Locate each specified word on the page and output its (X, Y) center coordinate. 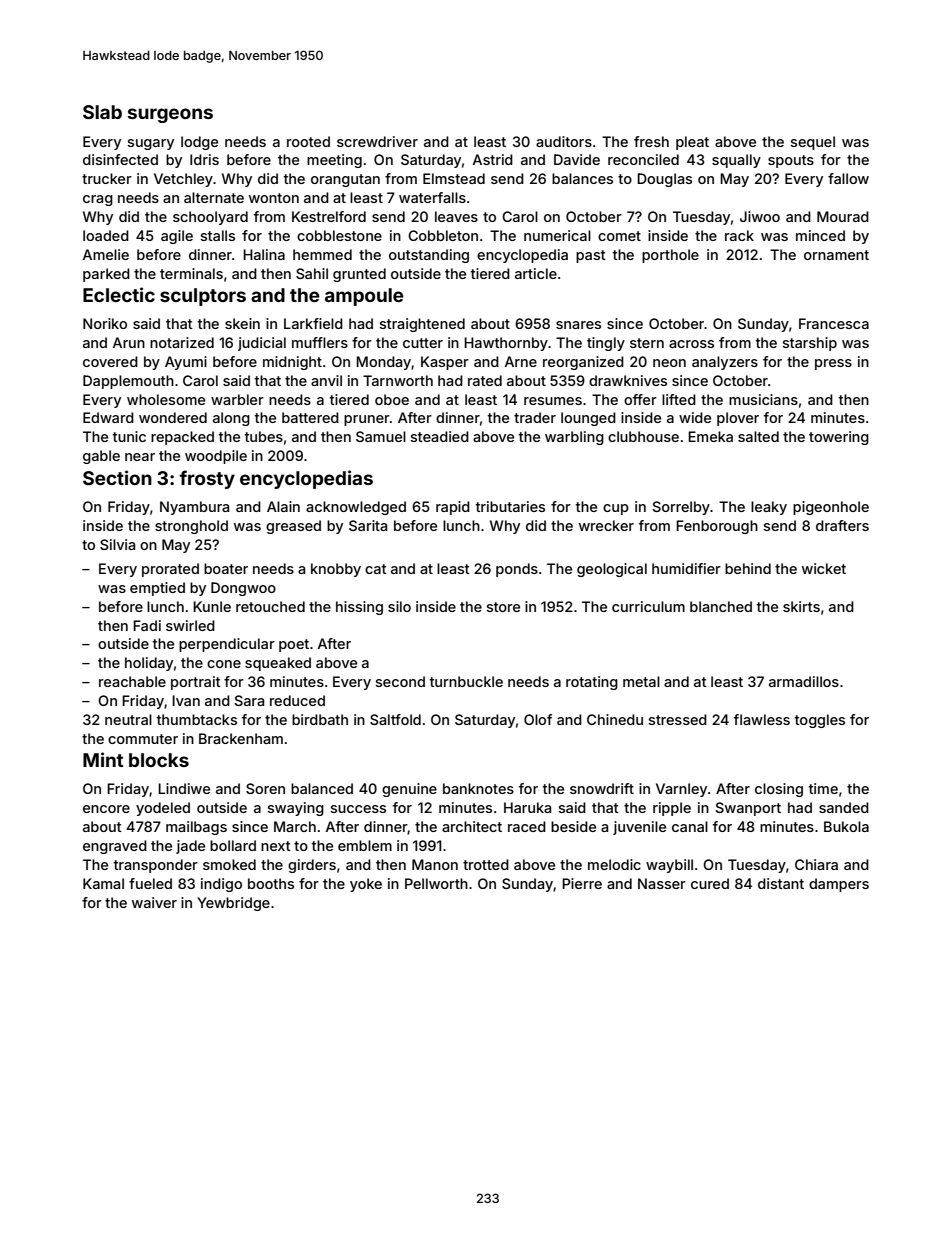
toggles (820, 721)
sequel (813, 143)
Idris (204, 159)
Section (117, 477)
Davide (577, 159)
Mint (103, 759)
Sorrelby (681, 508)
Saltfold (395, 719)
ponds (517, 570)
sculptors (203, 297)
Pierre (582, 883)
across (691, 344)
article (536, 273)
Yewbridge (233, 904)
